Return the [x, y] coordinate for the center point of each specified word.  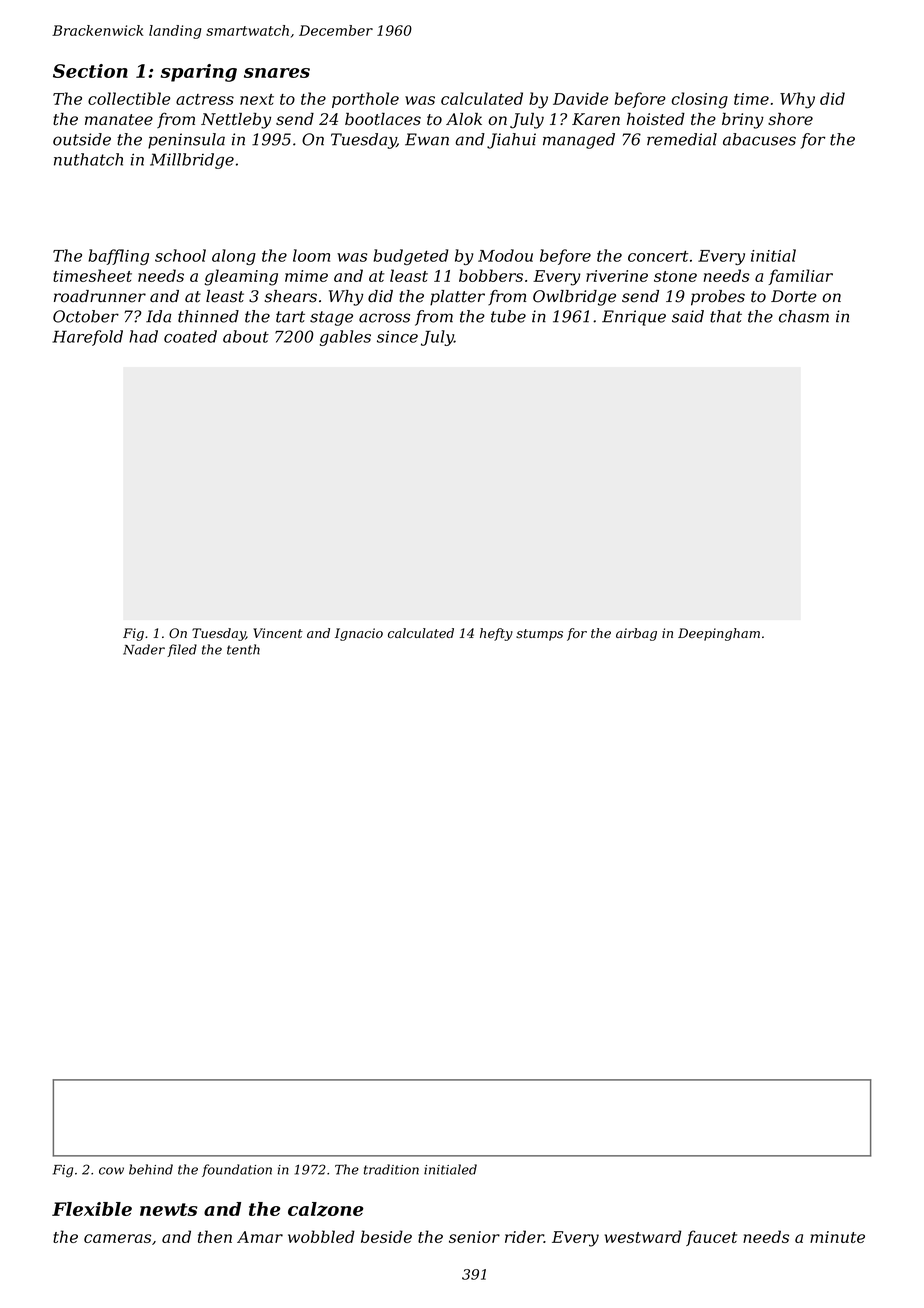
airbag [636, 634]
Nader [144, 649]
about [246, 336]
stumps [539, 635]
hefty [496, 634]
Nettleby [236, 121]
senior [474, 1237]
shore [790, 119]
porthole [365, 100]
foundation [237, 1170]
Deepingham [719, 634]
